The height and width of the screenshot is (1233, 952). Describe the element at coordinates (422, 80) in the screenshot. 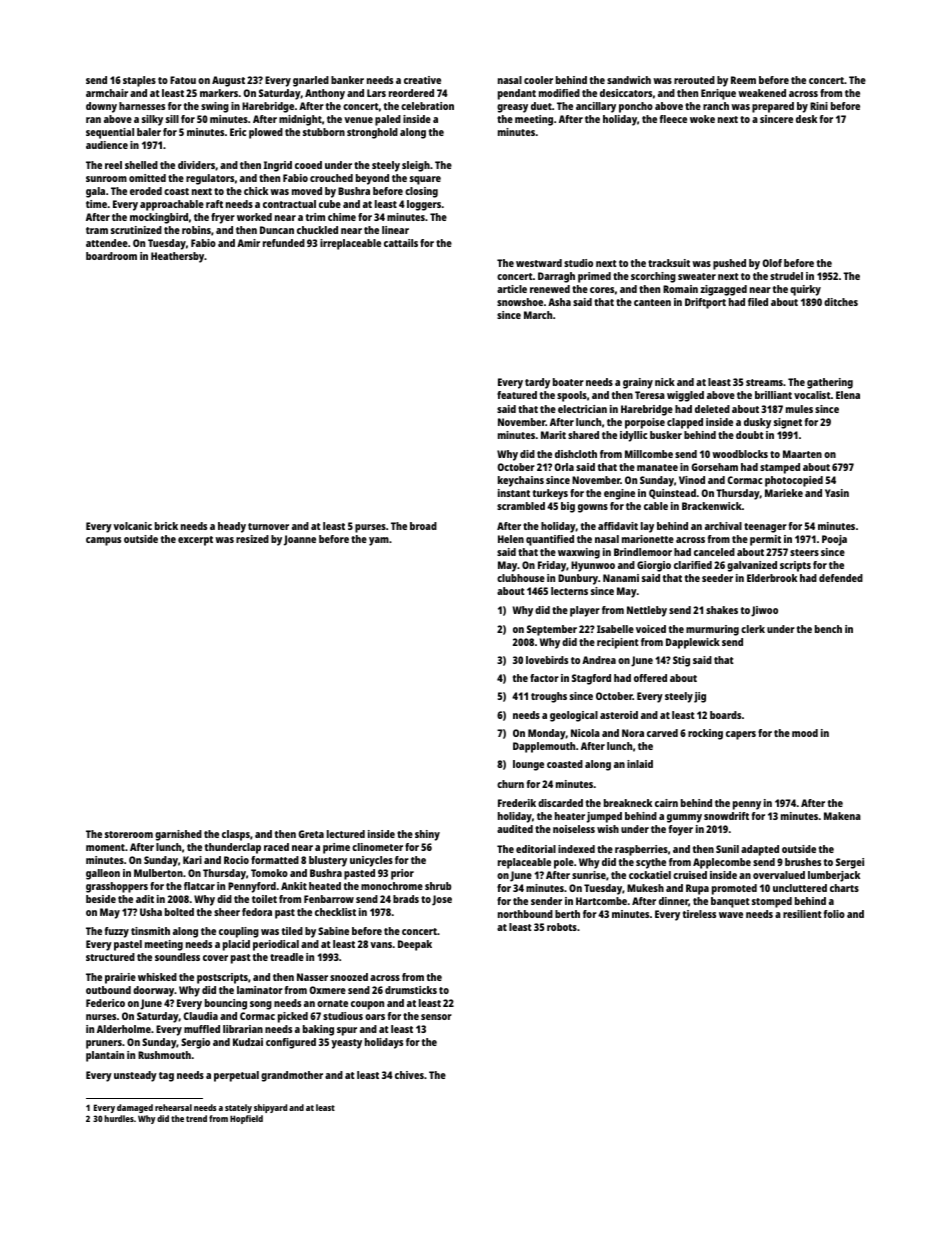

I see `creative` at that location.
